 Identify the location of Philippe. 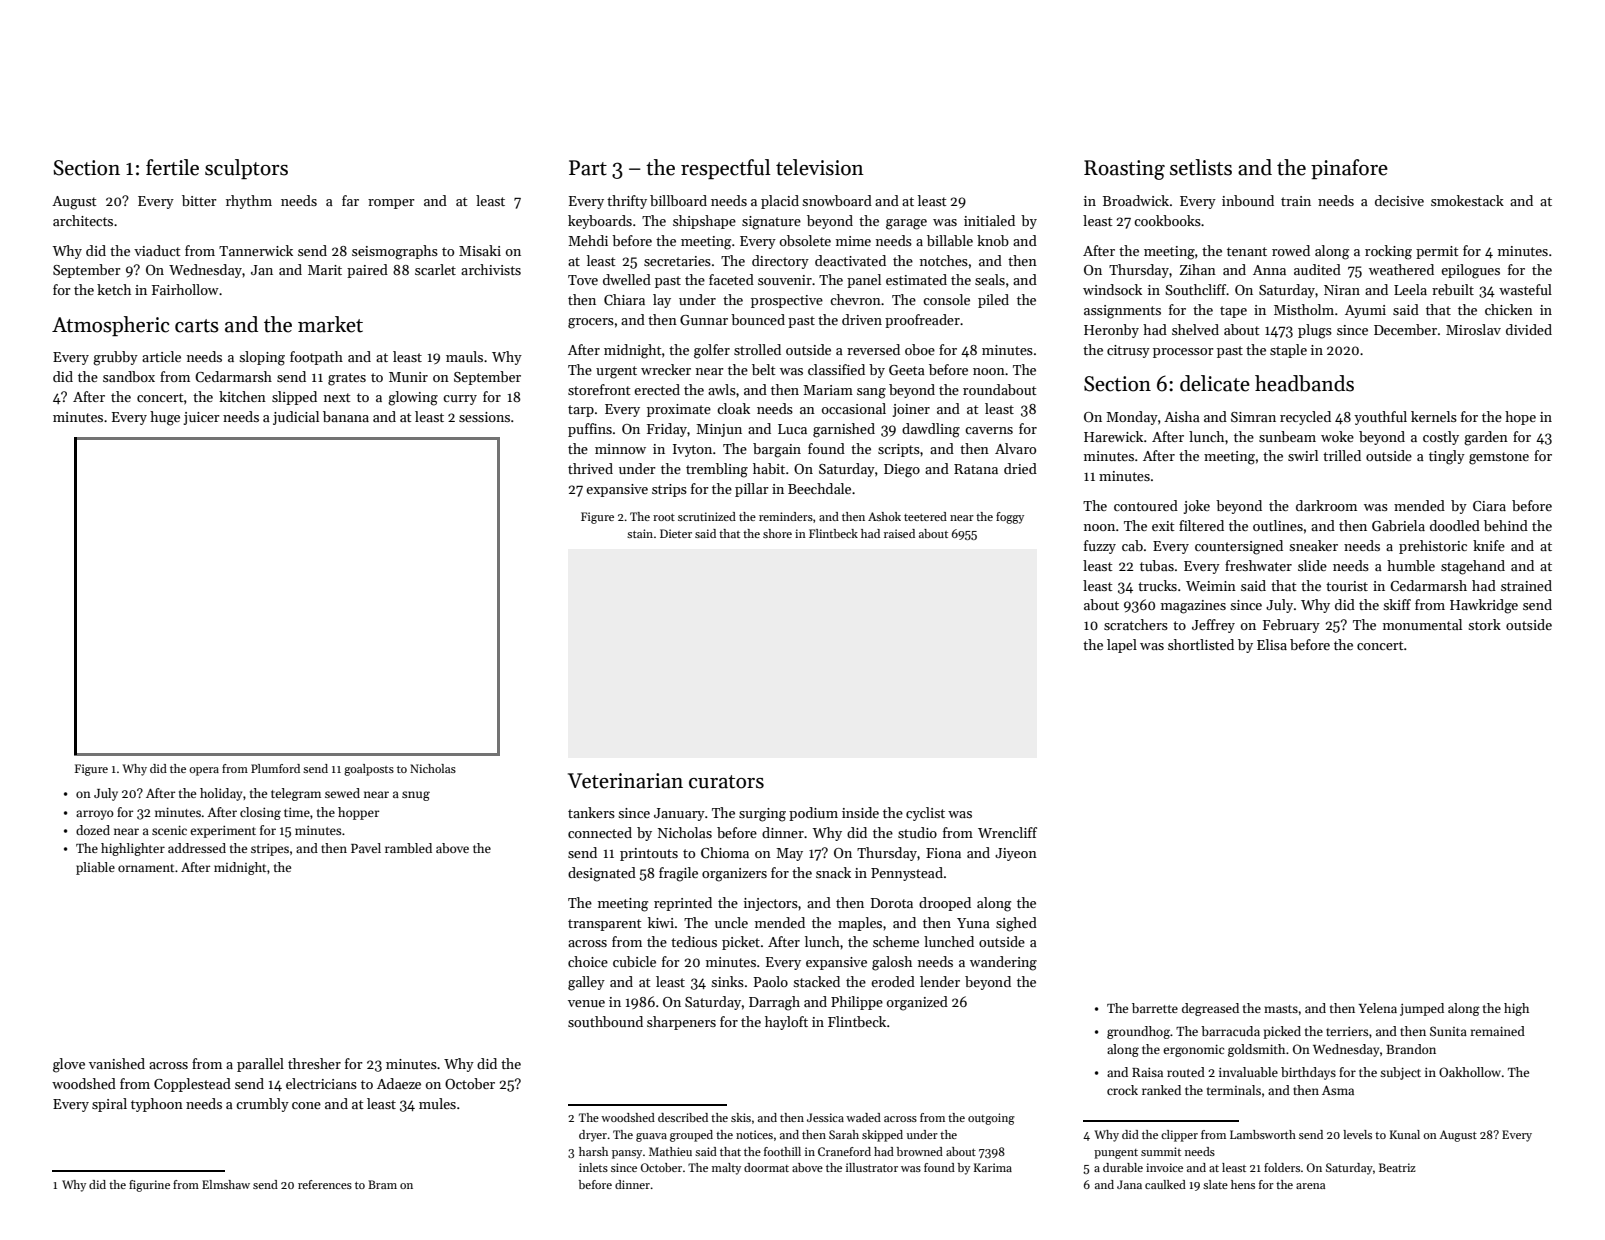
(857, 1003).
